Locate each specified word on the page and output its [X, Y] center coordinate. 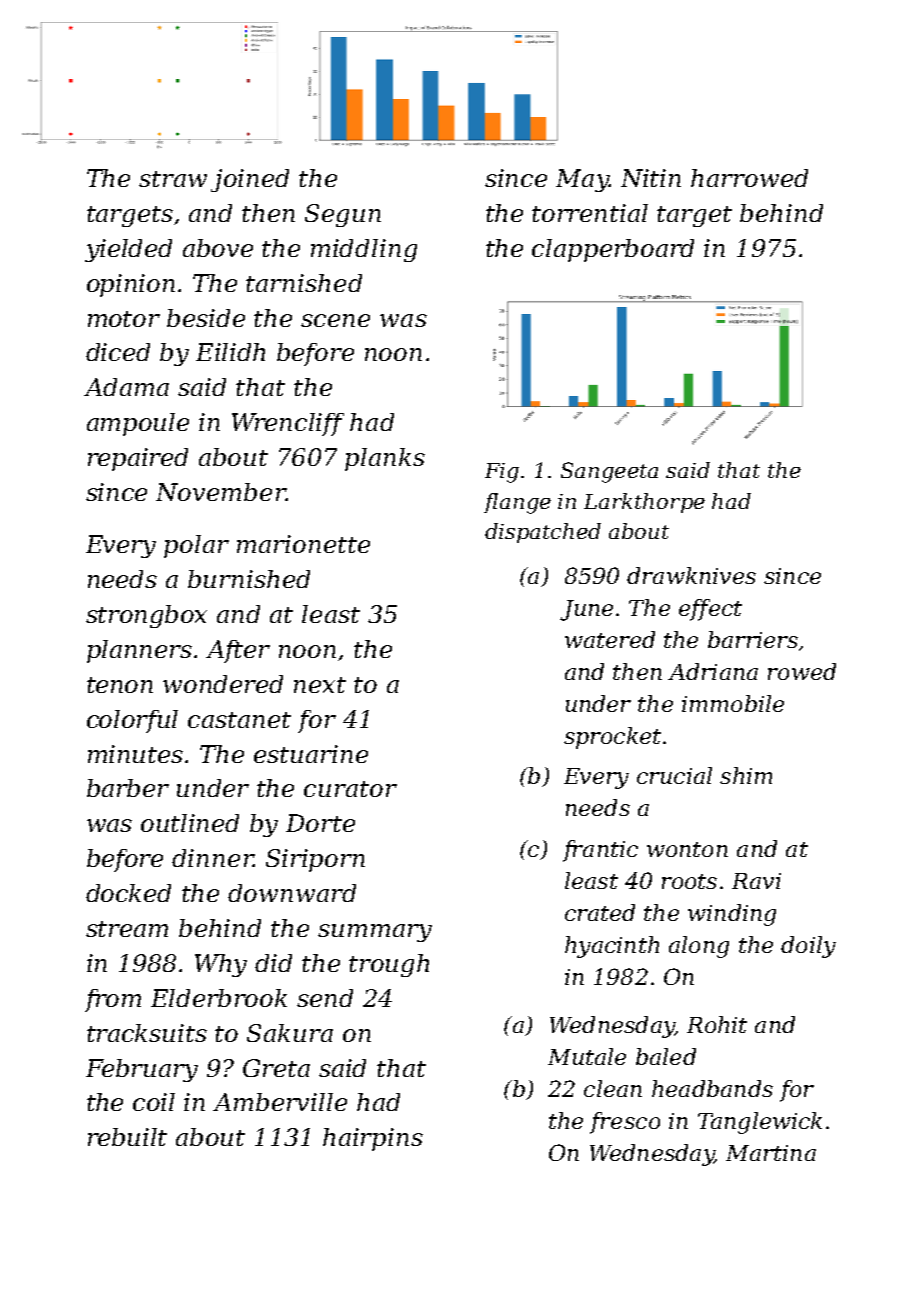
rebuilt [127, 1137]
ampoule [138, 424]
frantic [600, 851]
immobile [733, 703]
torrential [590, 213]
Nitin [651, 178]
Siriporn [315, 860]
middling [364, 250]
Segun [343, 215]
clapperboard [613, 250]
